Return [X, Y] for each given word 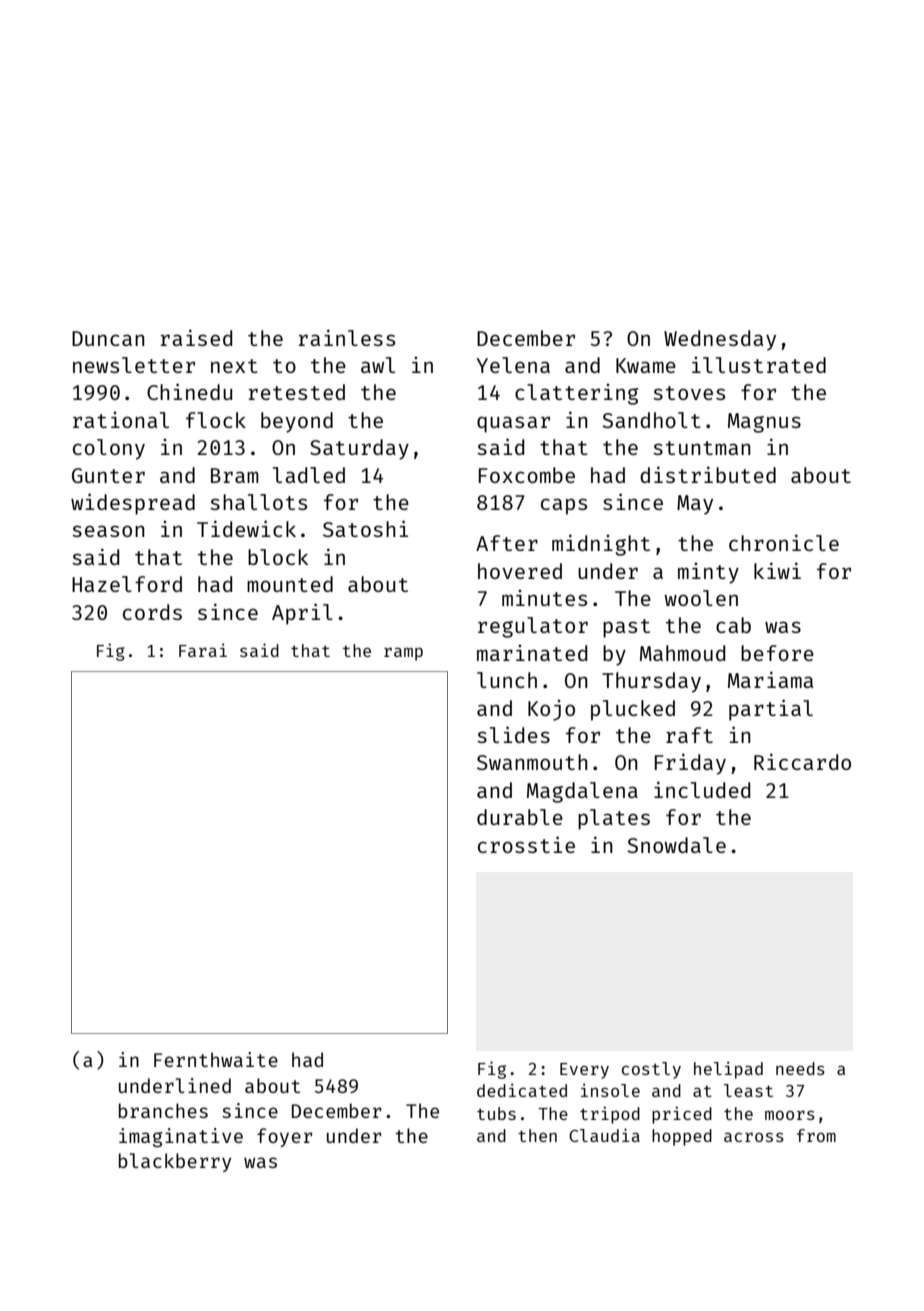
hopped [682, 1137]
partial [771, 710]
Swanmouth [532, 762]
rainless [347, 337]
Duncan [108, 338]
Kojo [551, 710]
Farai [203, 650]
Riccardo [802, 761]
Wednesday [720, 340]
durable [520, 817]
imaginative [181, 1137]
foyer [285, 1137]
